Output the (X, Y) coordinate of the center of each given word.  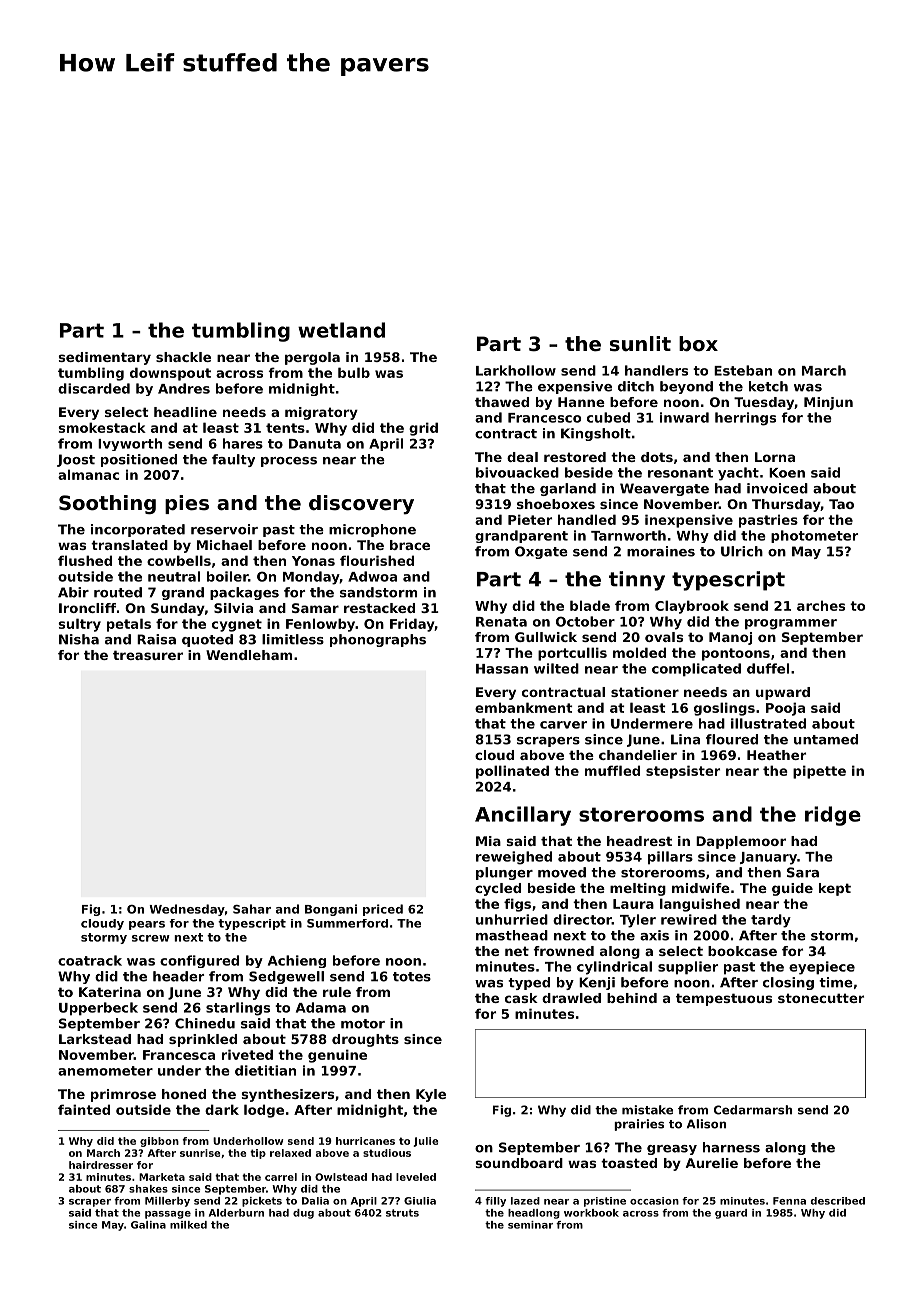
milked (188, 1225)
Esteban (743, 370)
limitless (293, 639)
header (178, 976)
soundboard (519, 1163)
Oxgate (541, 552)
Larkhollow (516, 370)
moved (562, 872)
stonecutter (821, 998)
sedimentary (105, 358)
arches (821, 605)
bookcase (742, 951)
